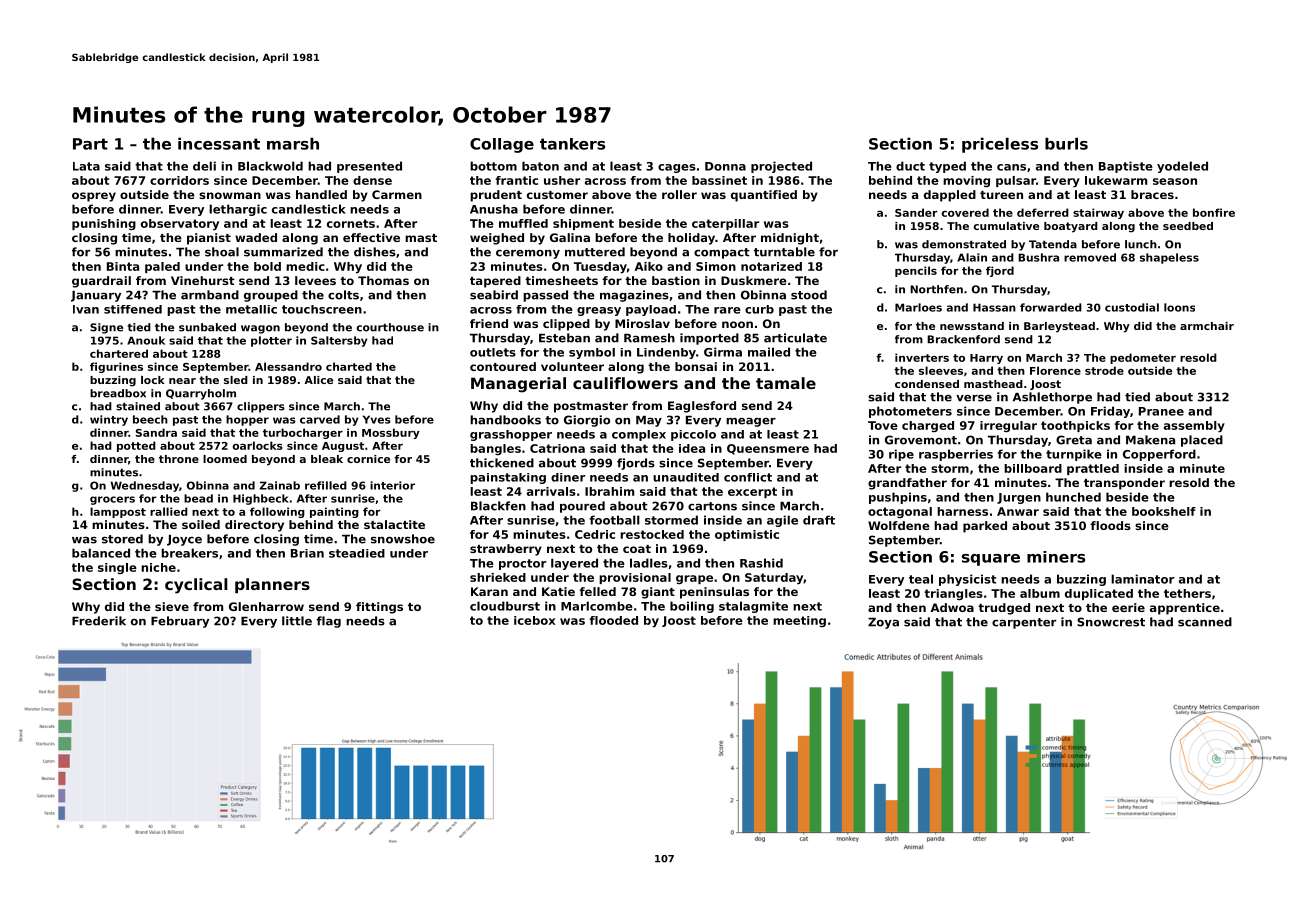  Describe the element at coordinates (101, 553) in the page. I see `balanced` at that location.
